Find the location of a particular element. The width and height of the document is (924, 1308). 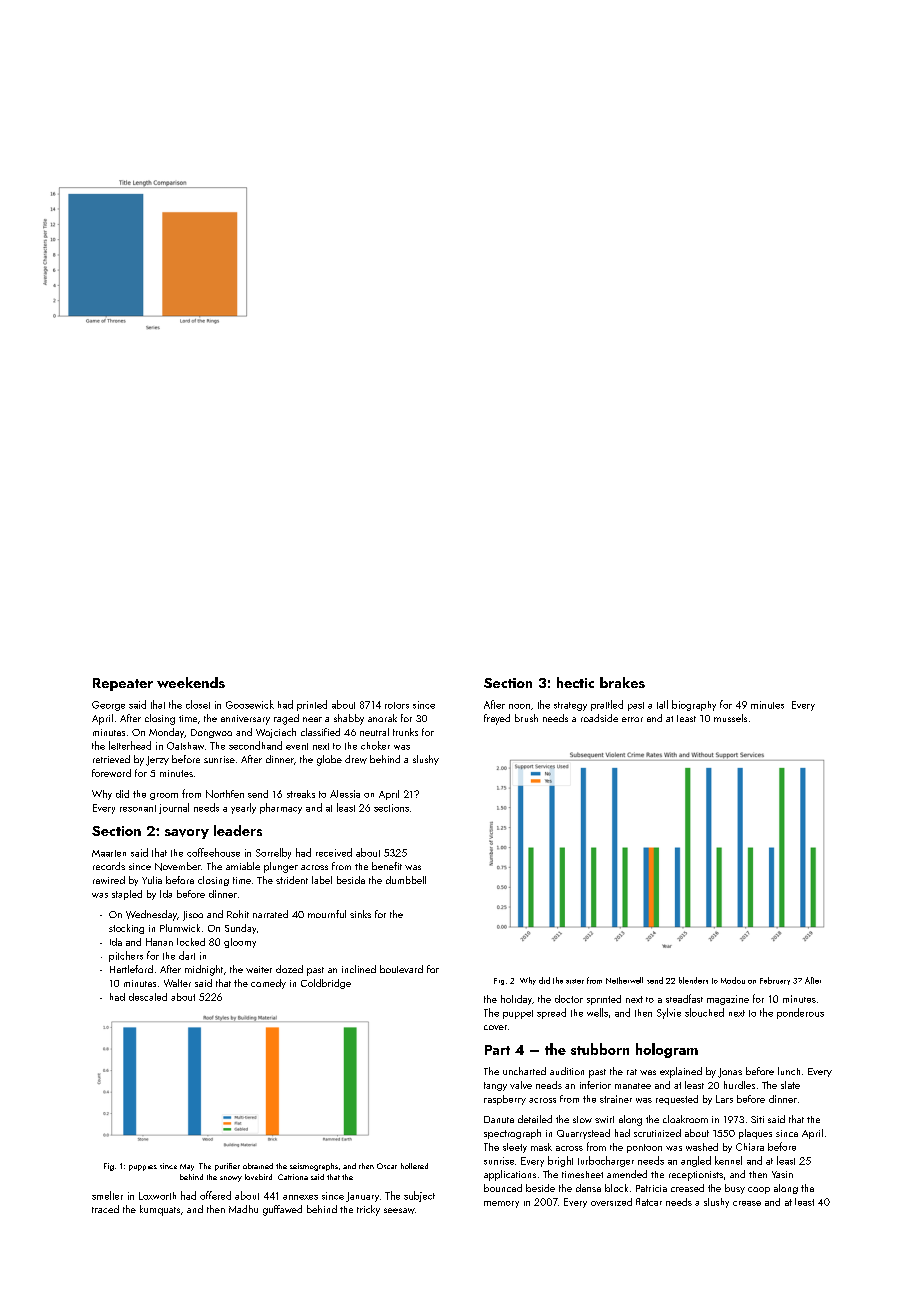

benefit is located at coordinates (387, 866).
